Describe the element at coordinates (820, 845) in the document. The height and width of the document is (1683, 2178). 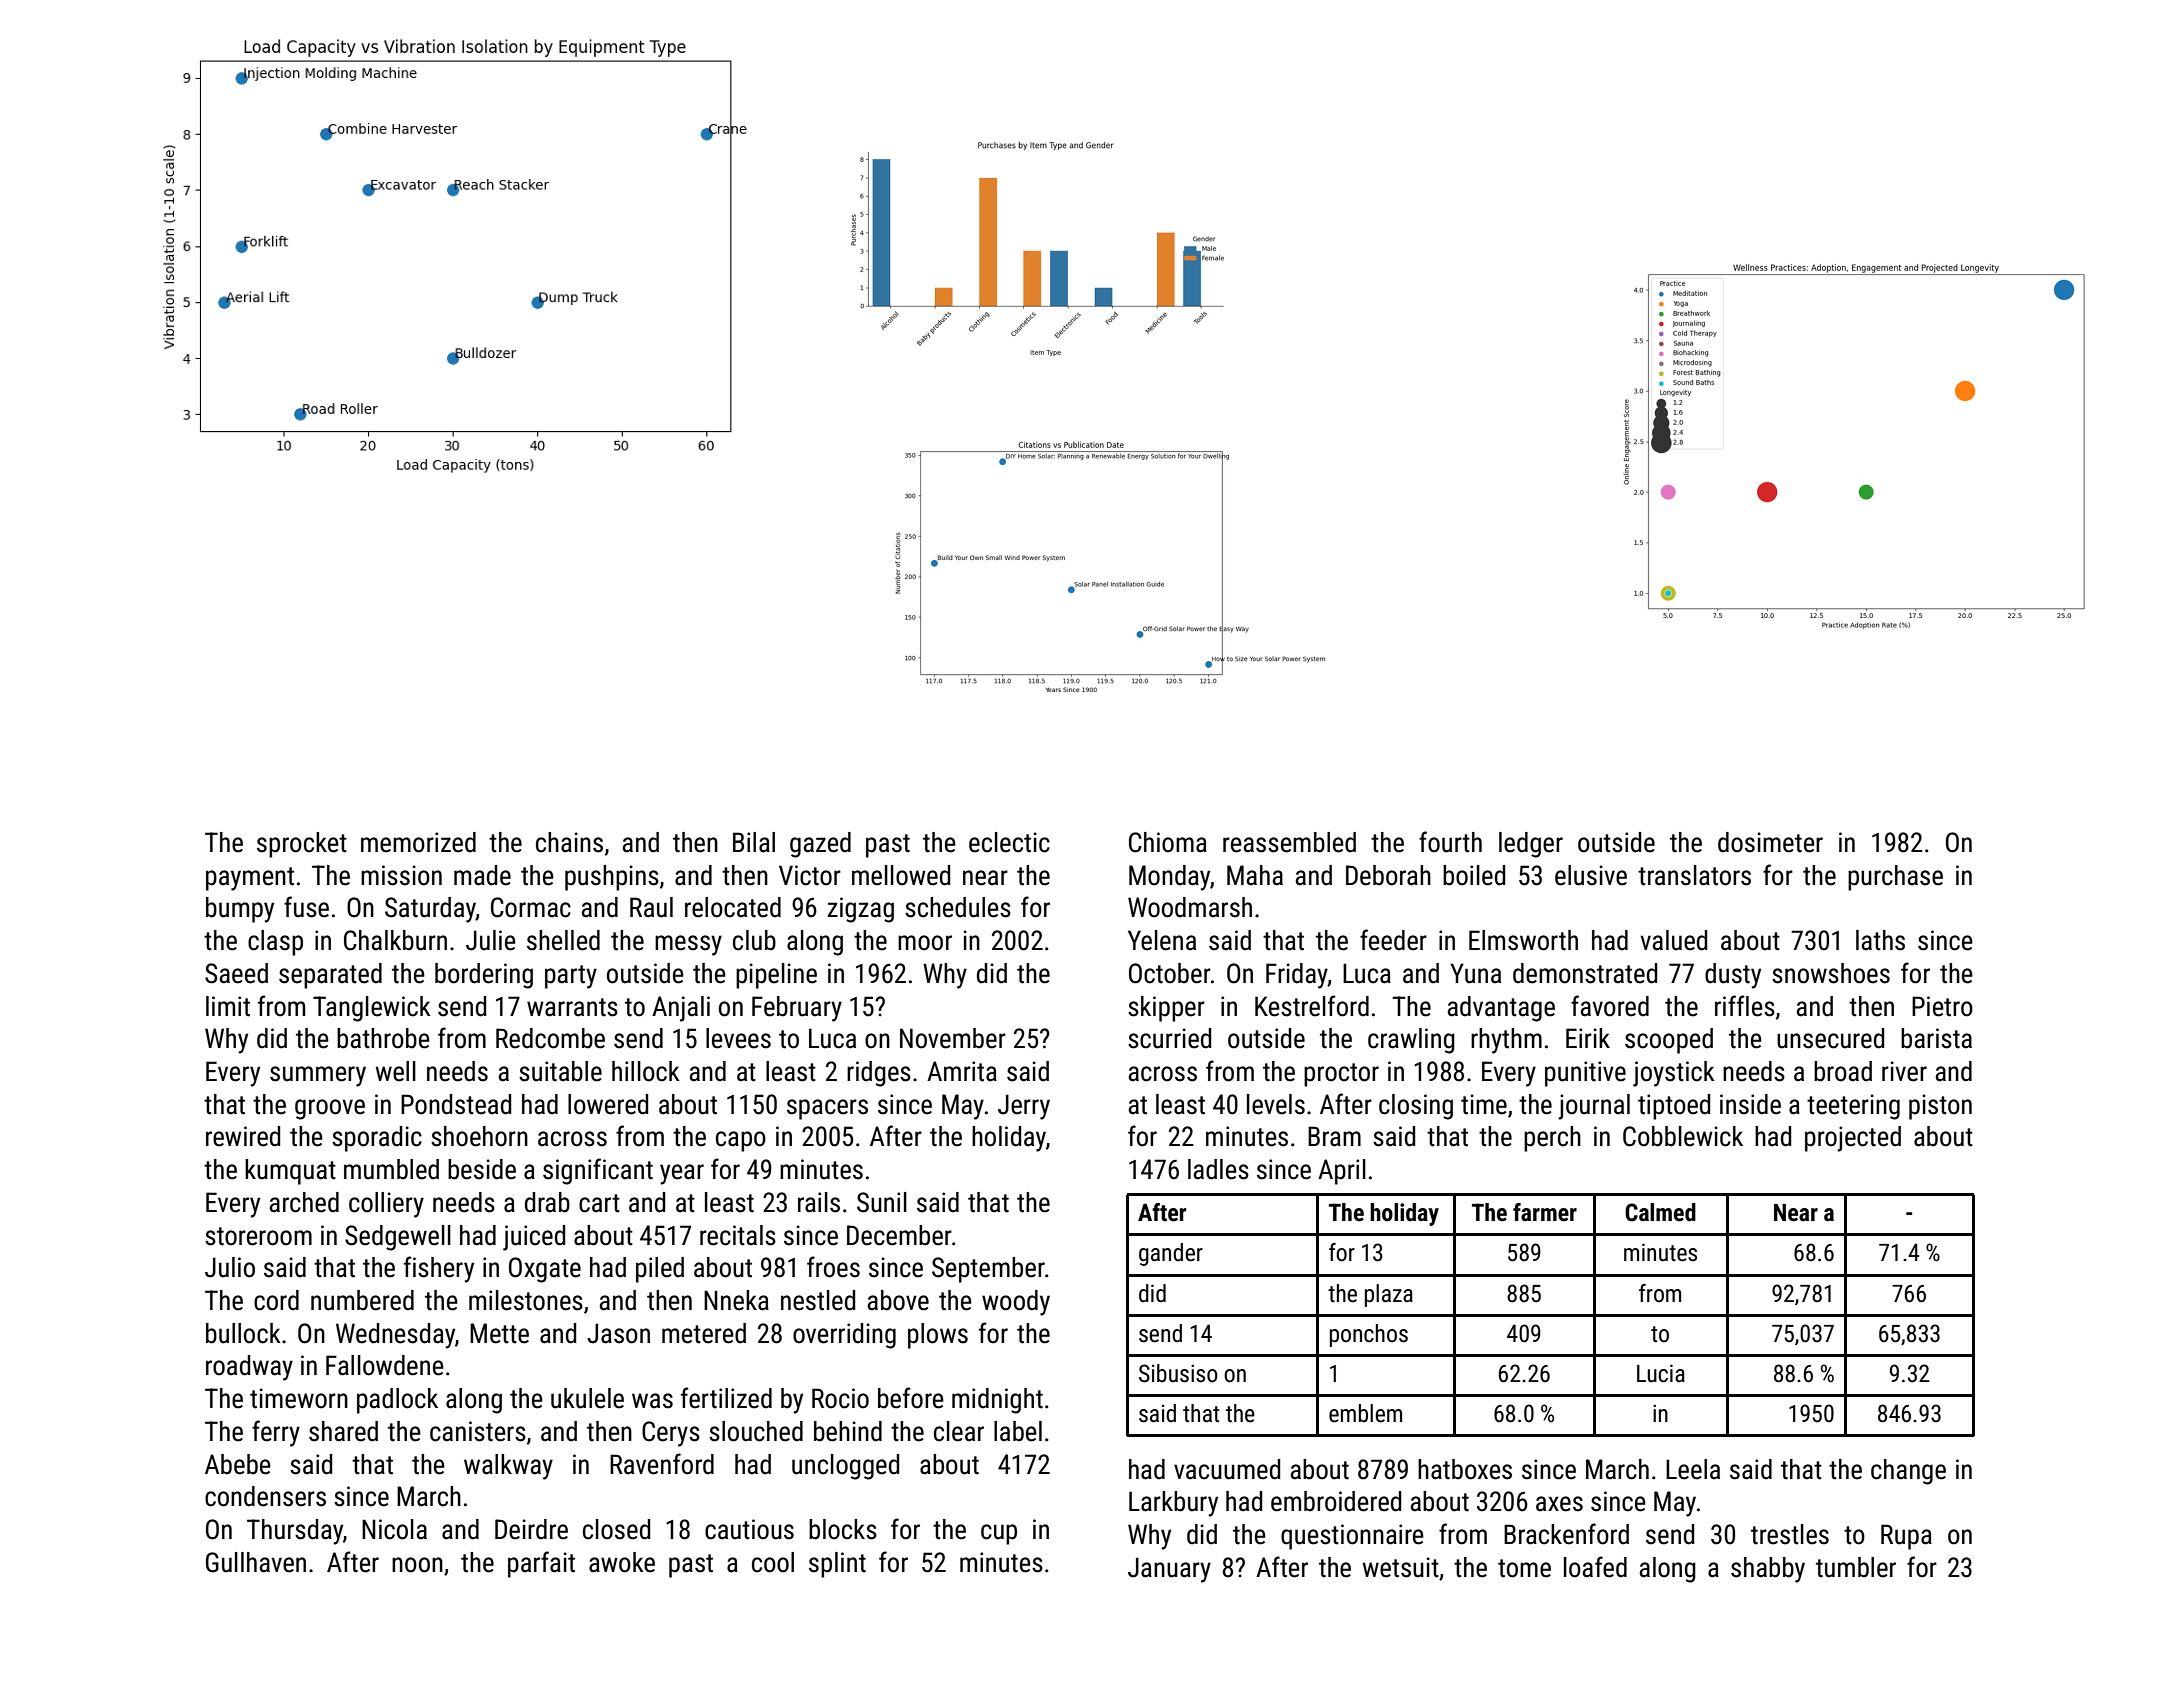
I see `gazed` at that location.
